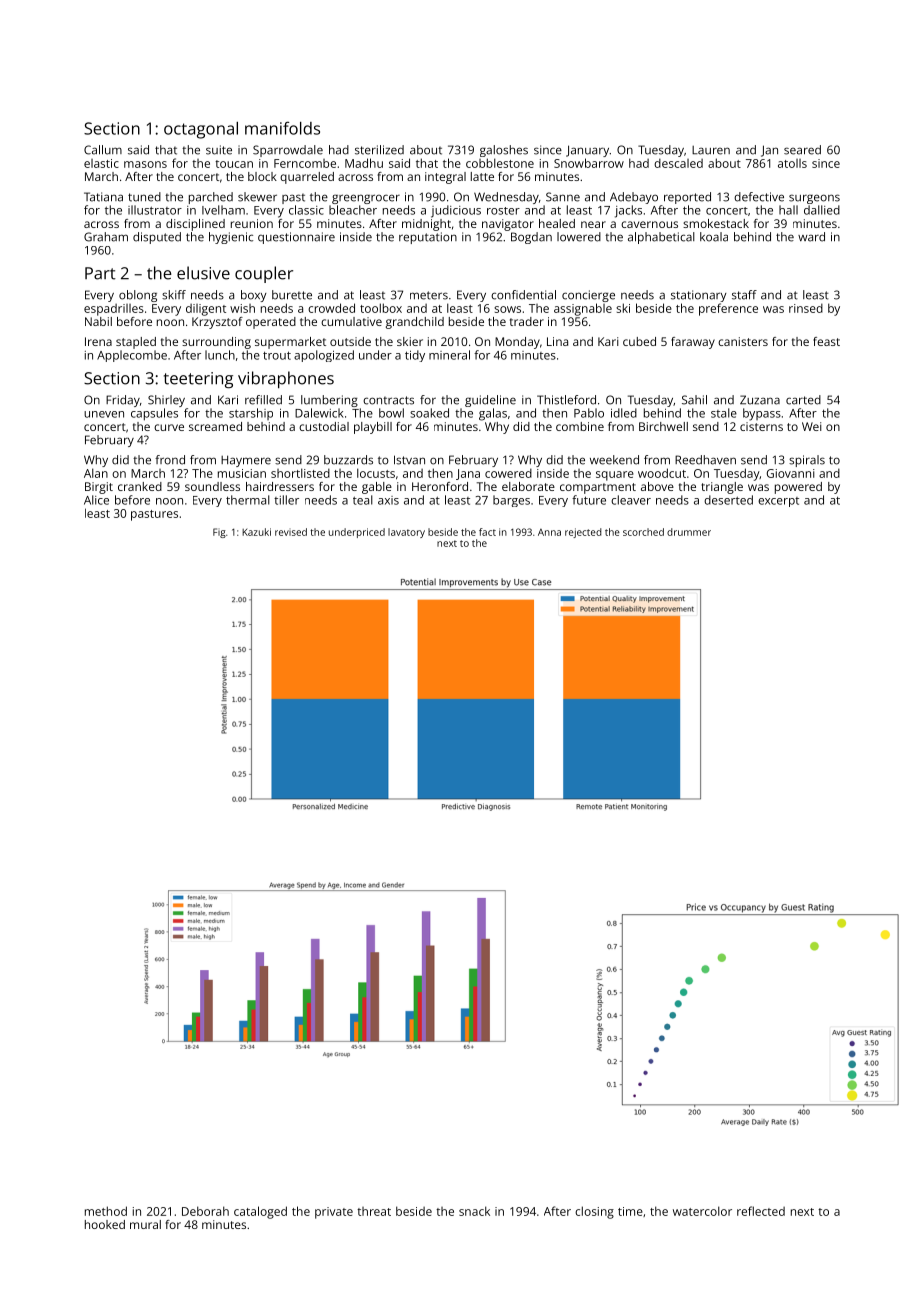 This document has width=924, height=1308. What do you see at coordinates (145, 1224) in the document?
I see `mural` at bounding box center [145, 1224].
